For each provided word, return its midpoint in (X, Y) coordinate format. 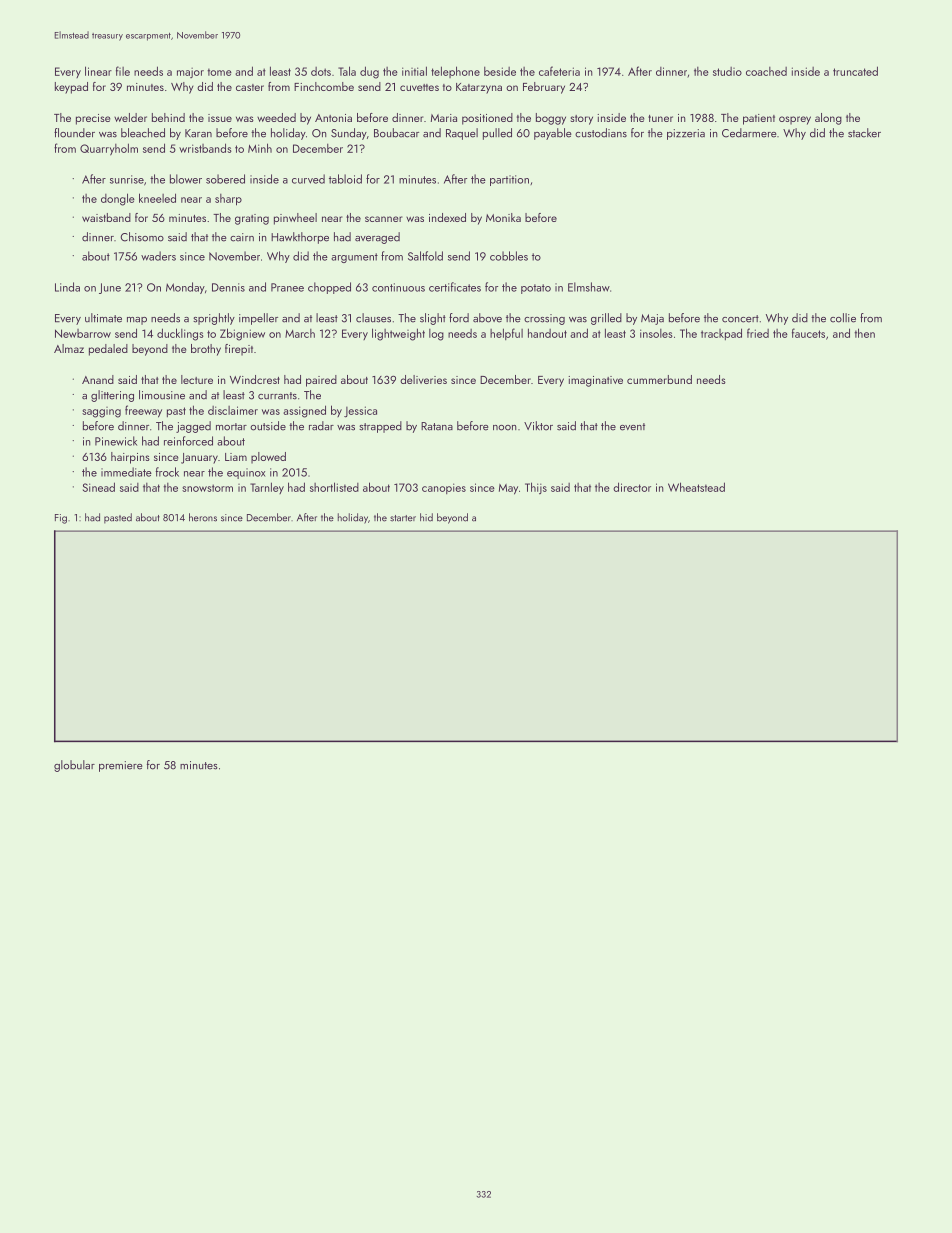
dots (321, 71)
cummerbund (659, 379)
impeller (258, 319)
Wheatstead (696, 487)
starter (403, 518)
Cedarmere (749, 133)
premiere (121, 766)
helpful (506, 334)
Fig (61, 519)
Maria (444, 118)
